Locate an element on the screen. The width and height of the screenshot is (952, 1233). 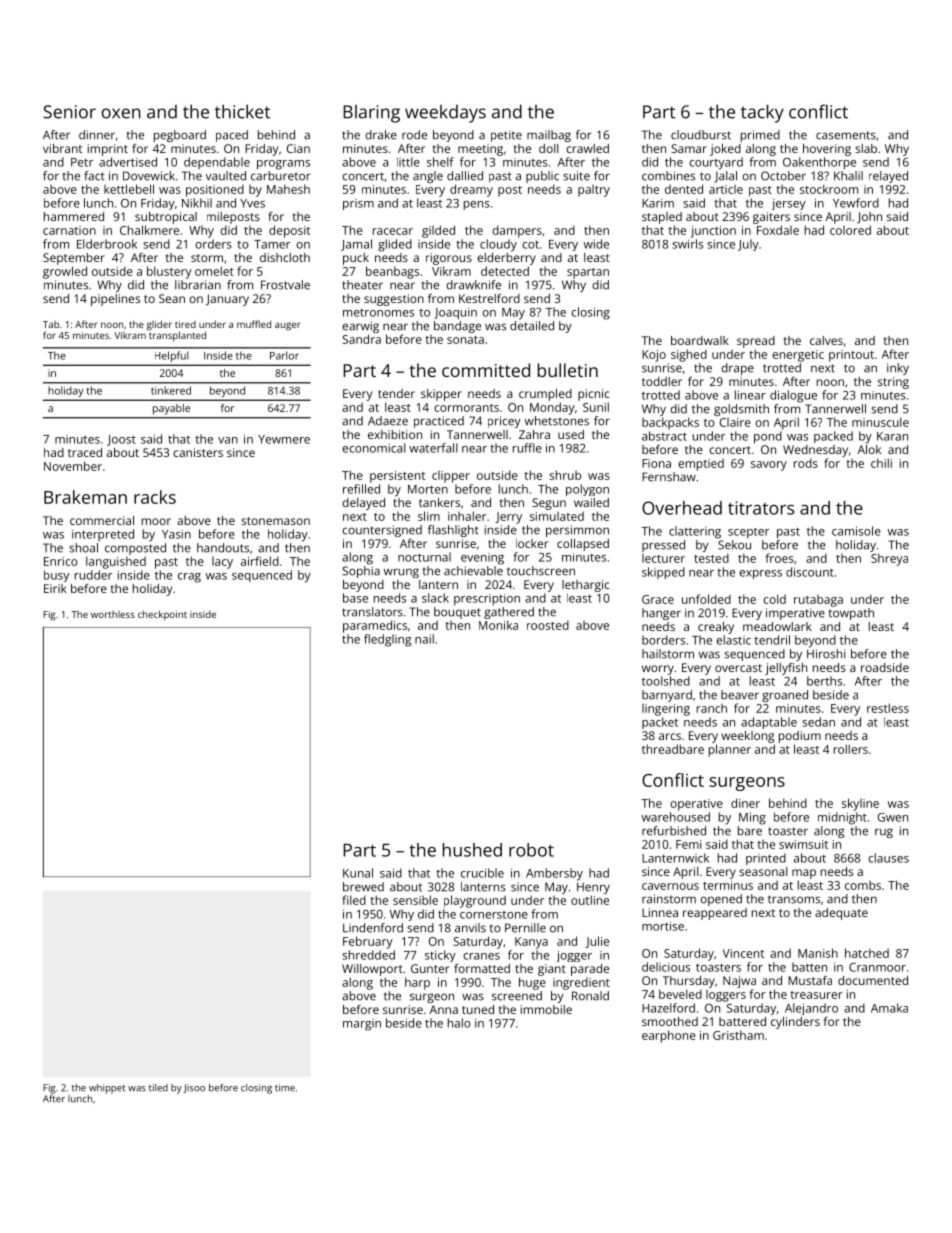
van is located at coordinates (228, 440).
